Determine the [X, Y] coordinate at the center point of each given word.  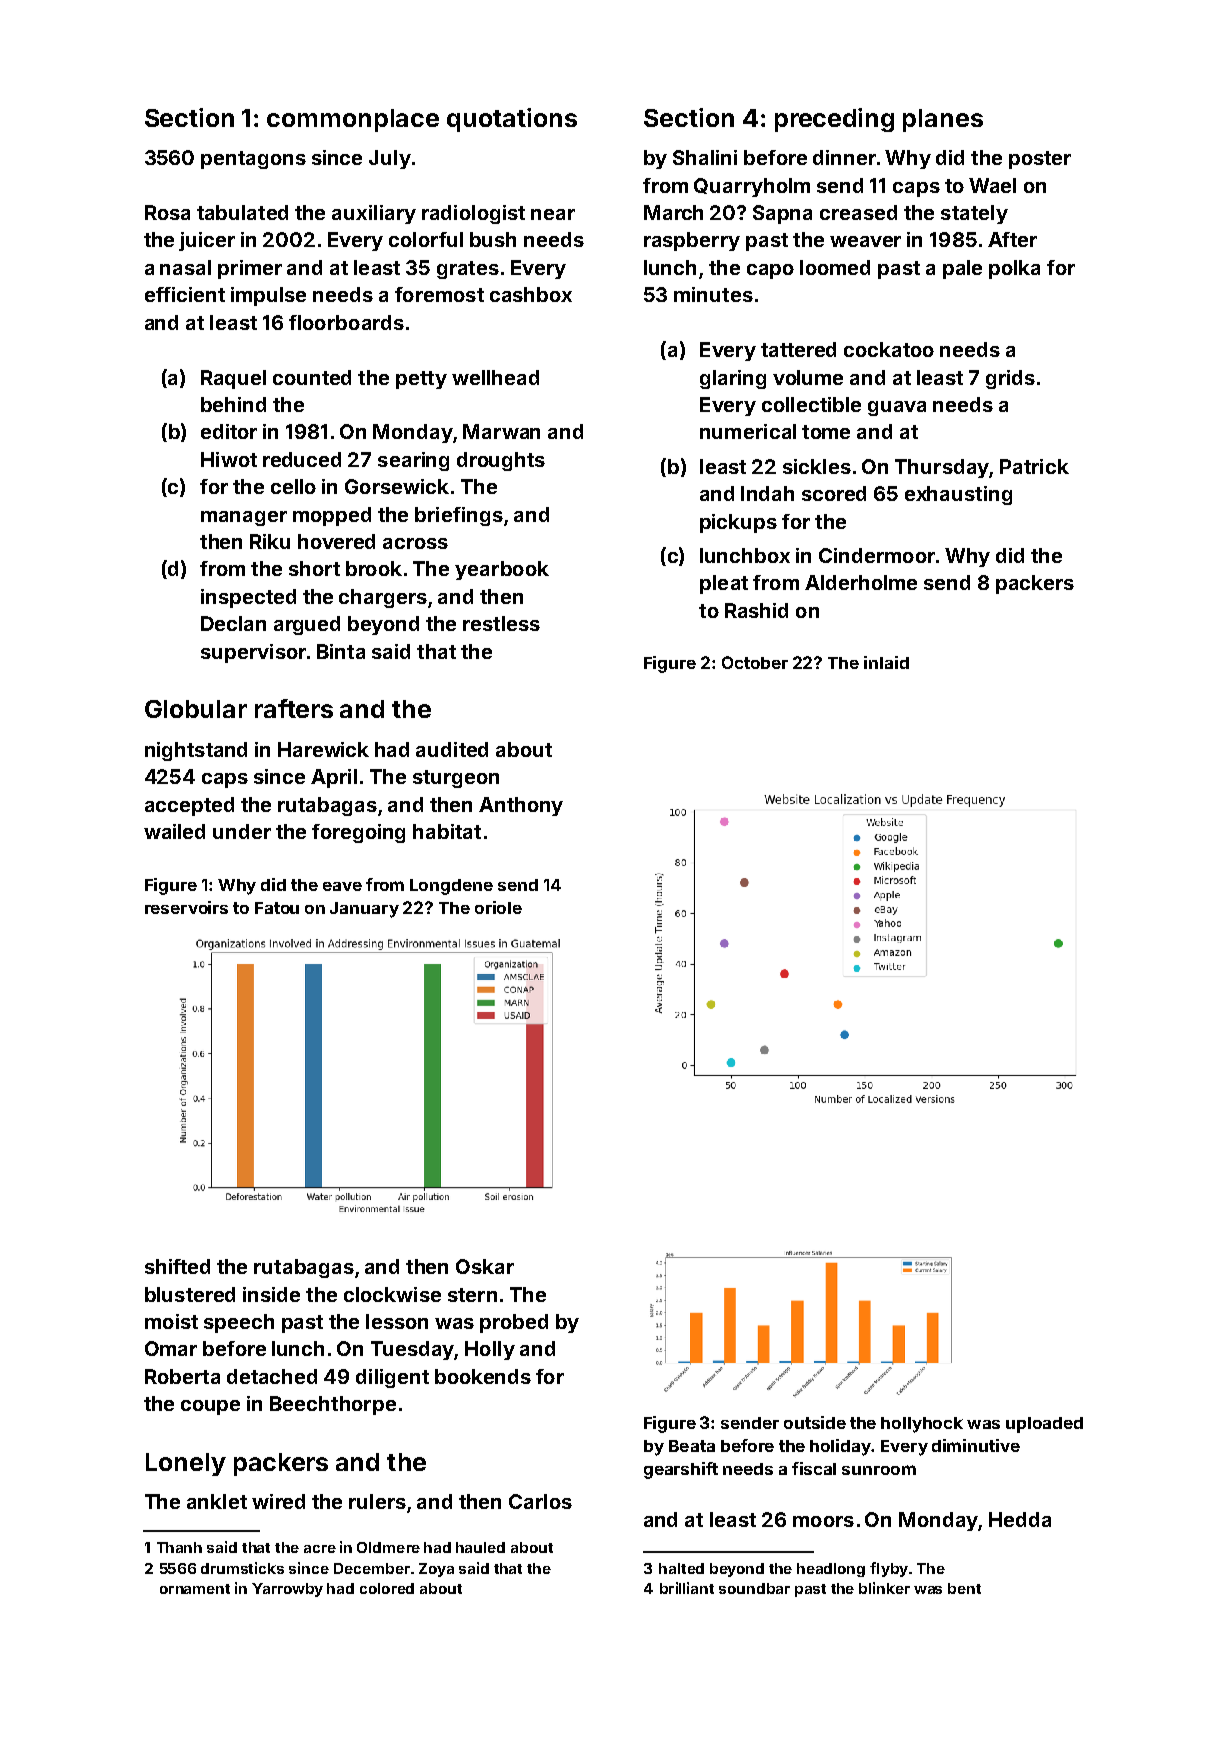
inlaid [886, 662]
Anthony [521, 806]
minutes [713, 294]
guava [897, 408]
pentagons [253, 160]
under [242, 831]
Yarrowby [287, 1590]
